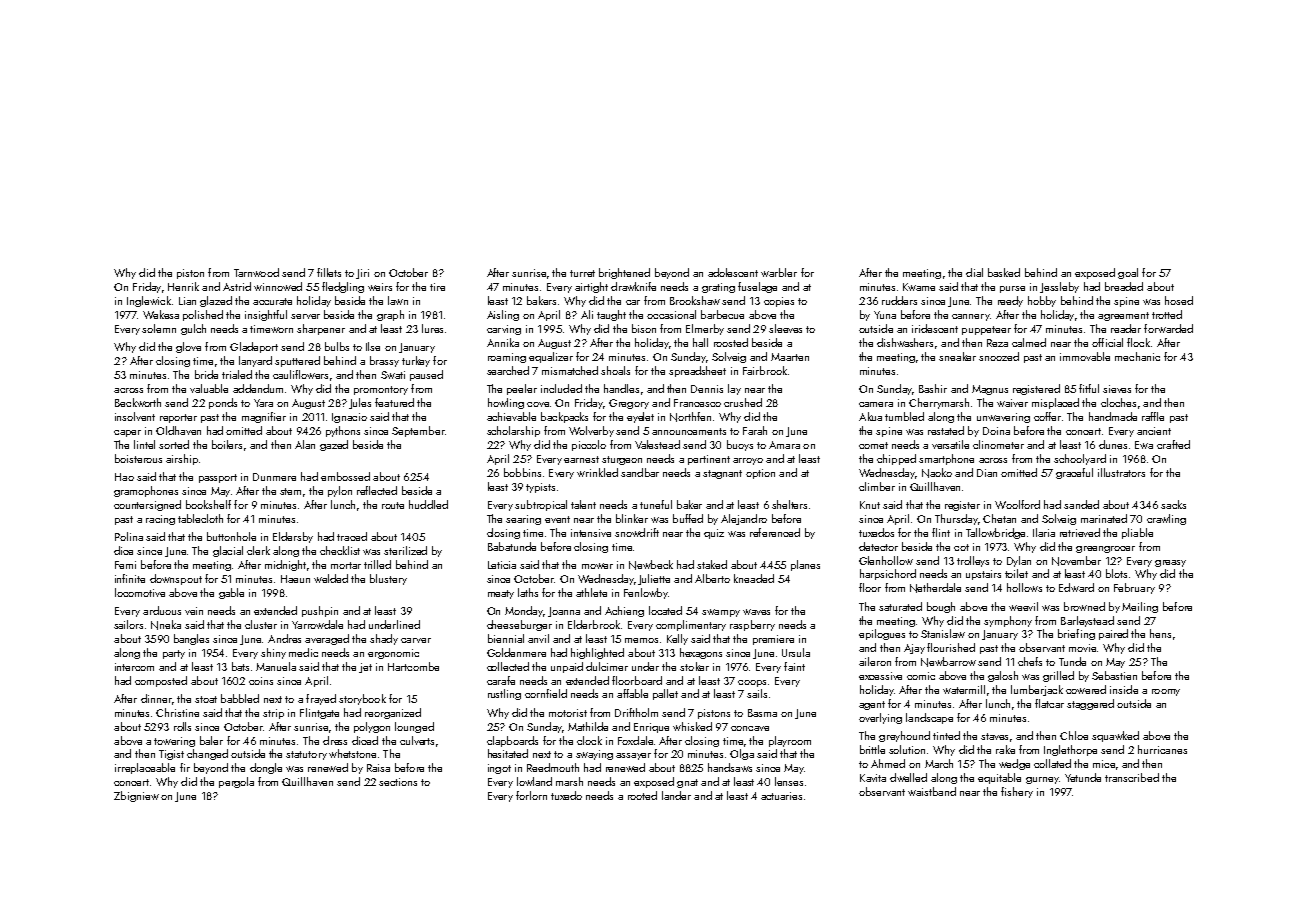 The width and height of the document is (1308, 924). Describe the element at coordinates (790, 741) in the document. I see `playroom` at that location.
